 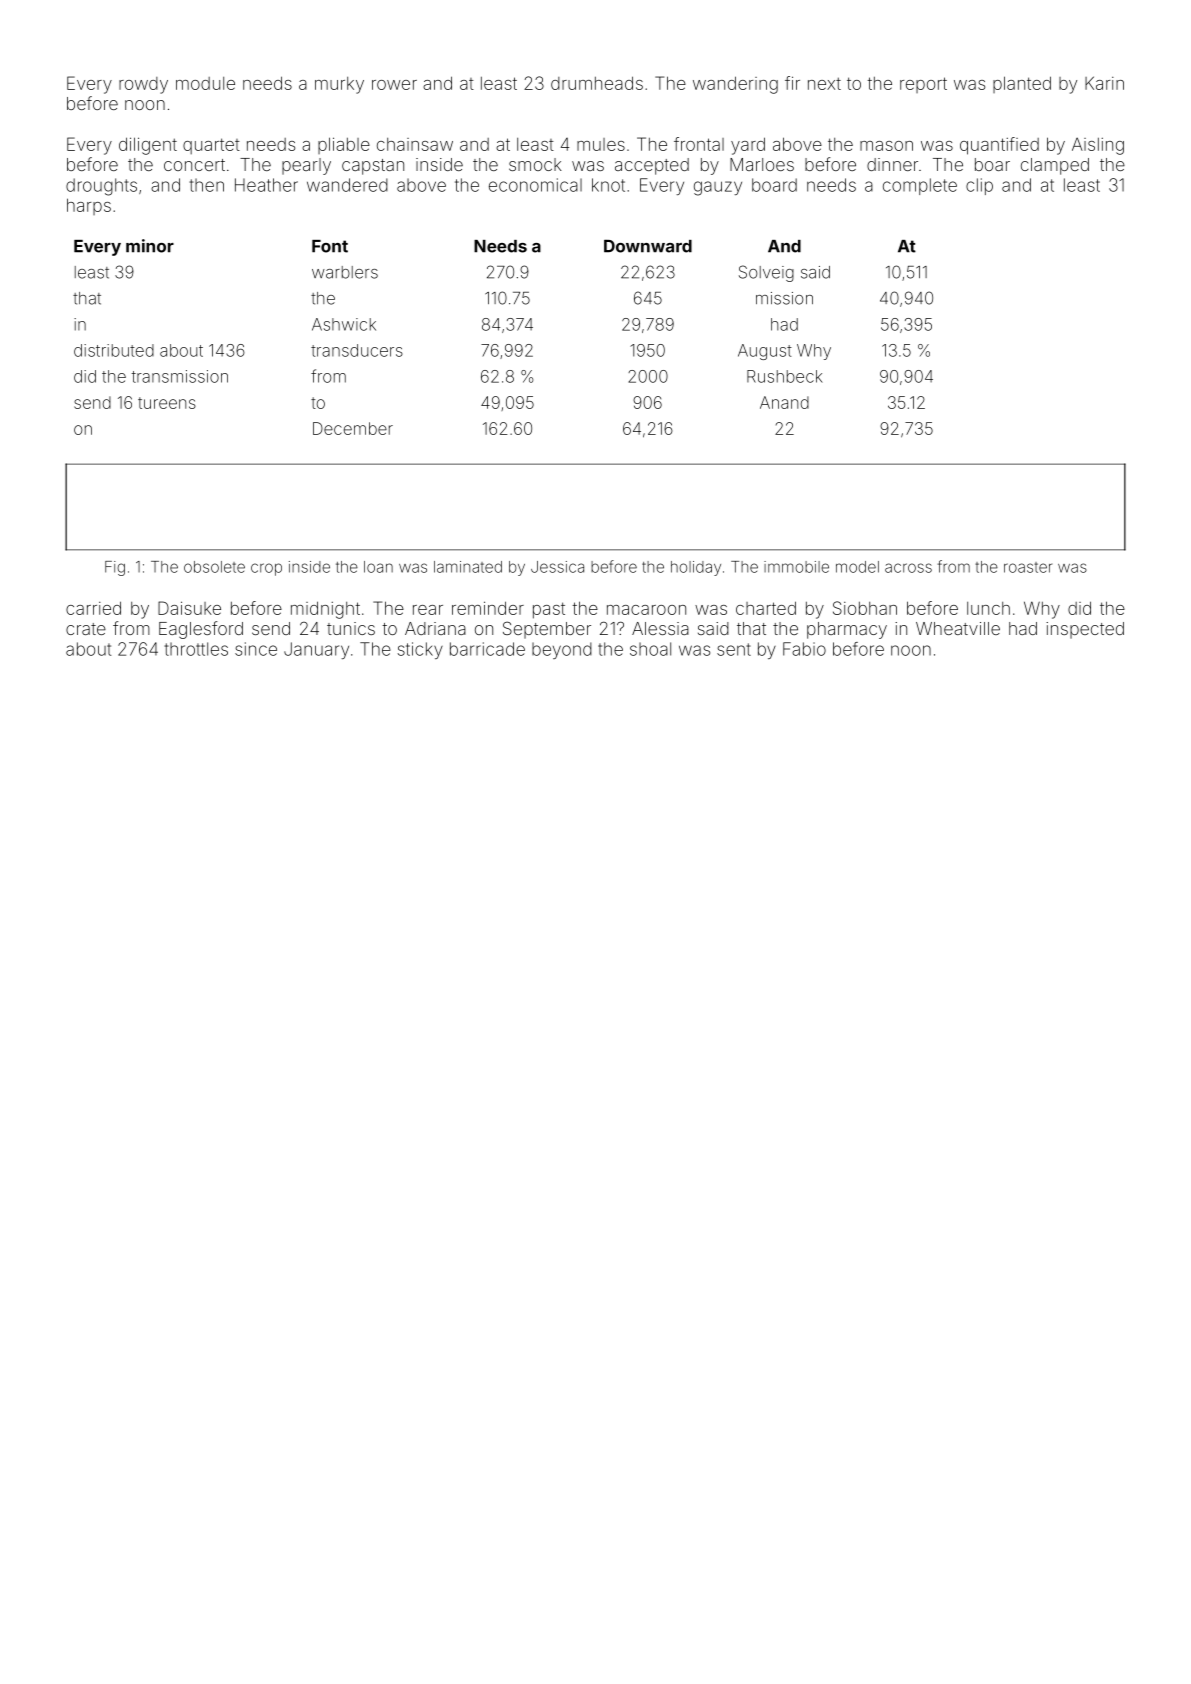 I want to click on distributed, so click(x=114, y=350).
